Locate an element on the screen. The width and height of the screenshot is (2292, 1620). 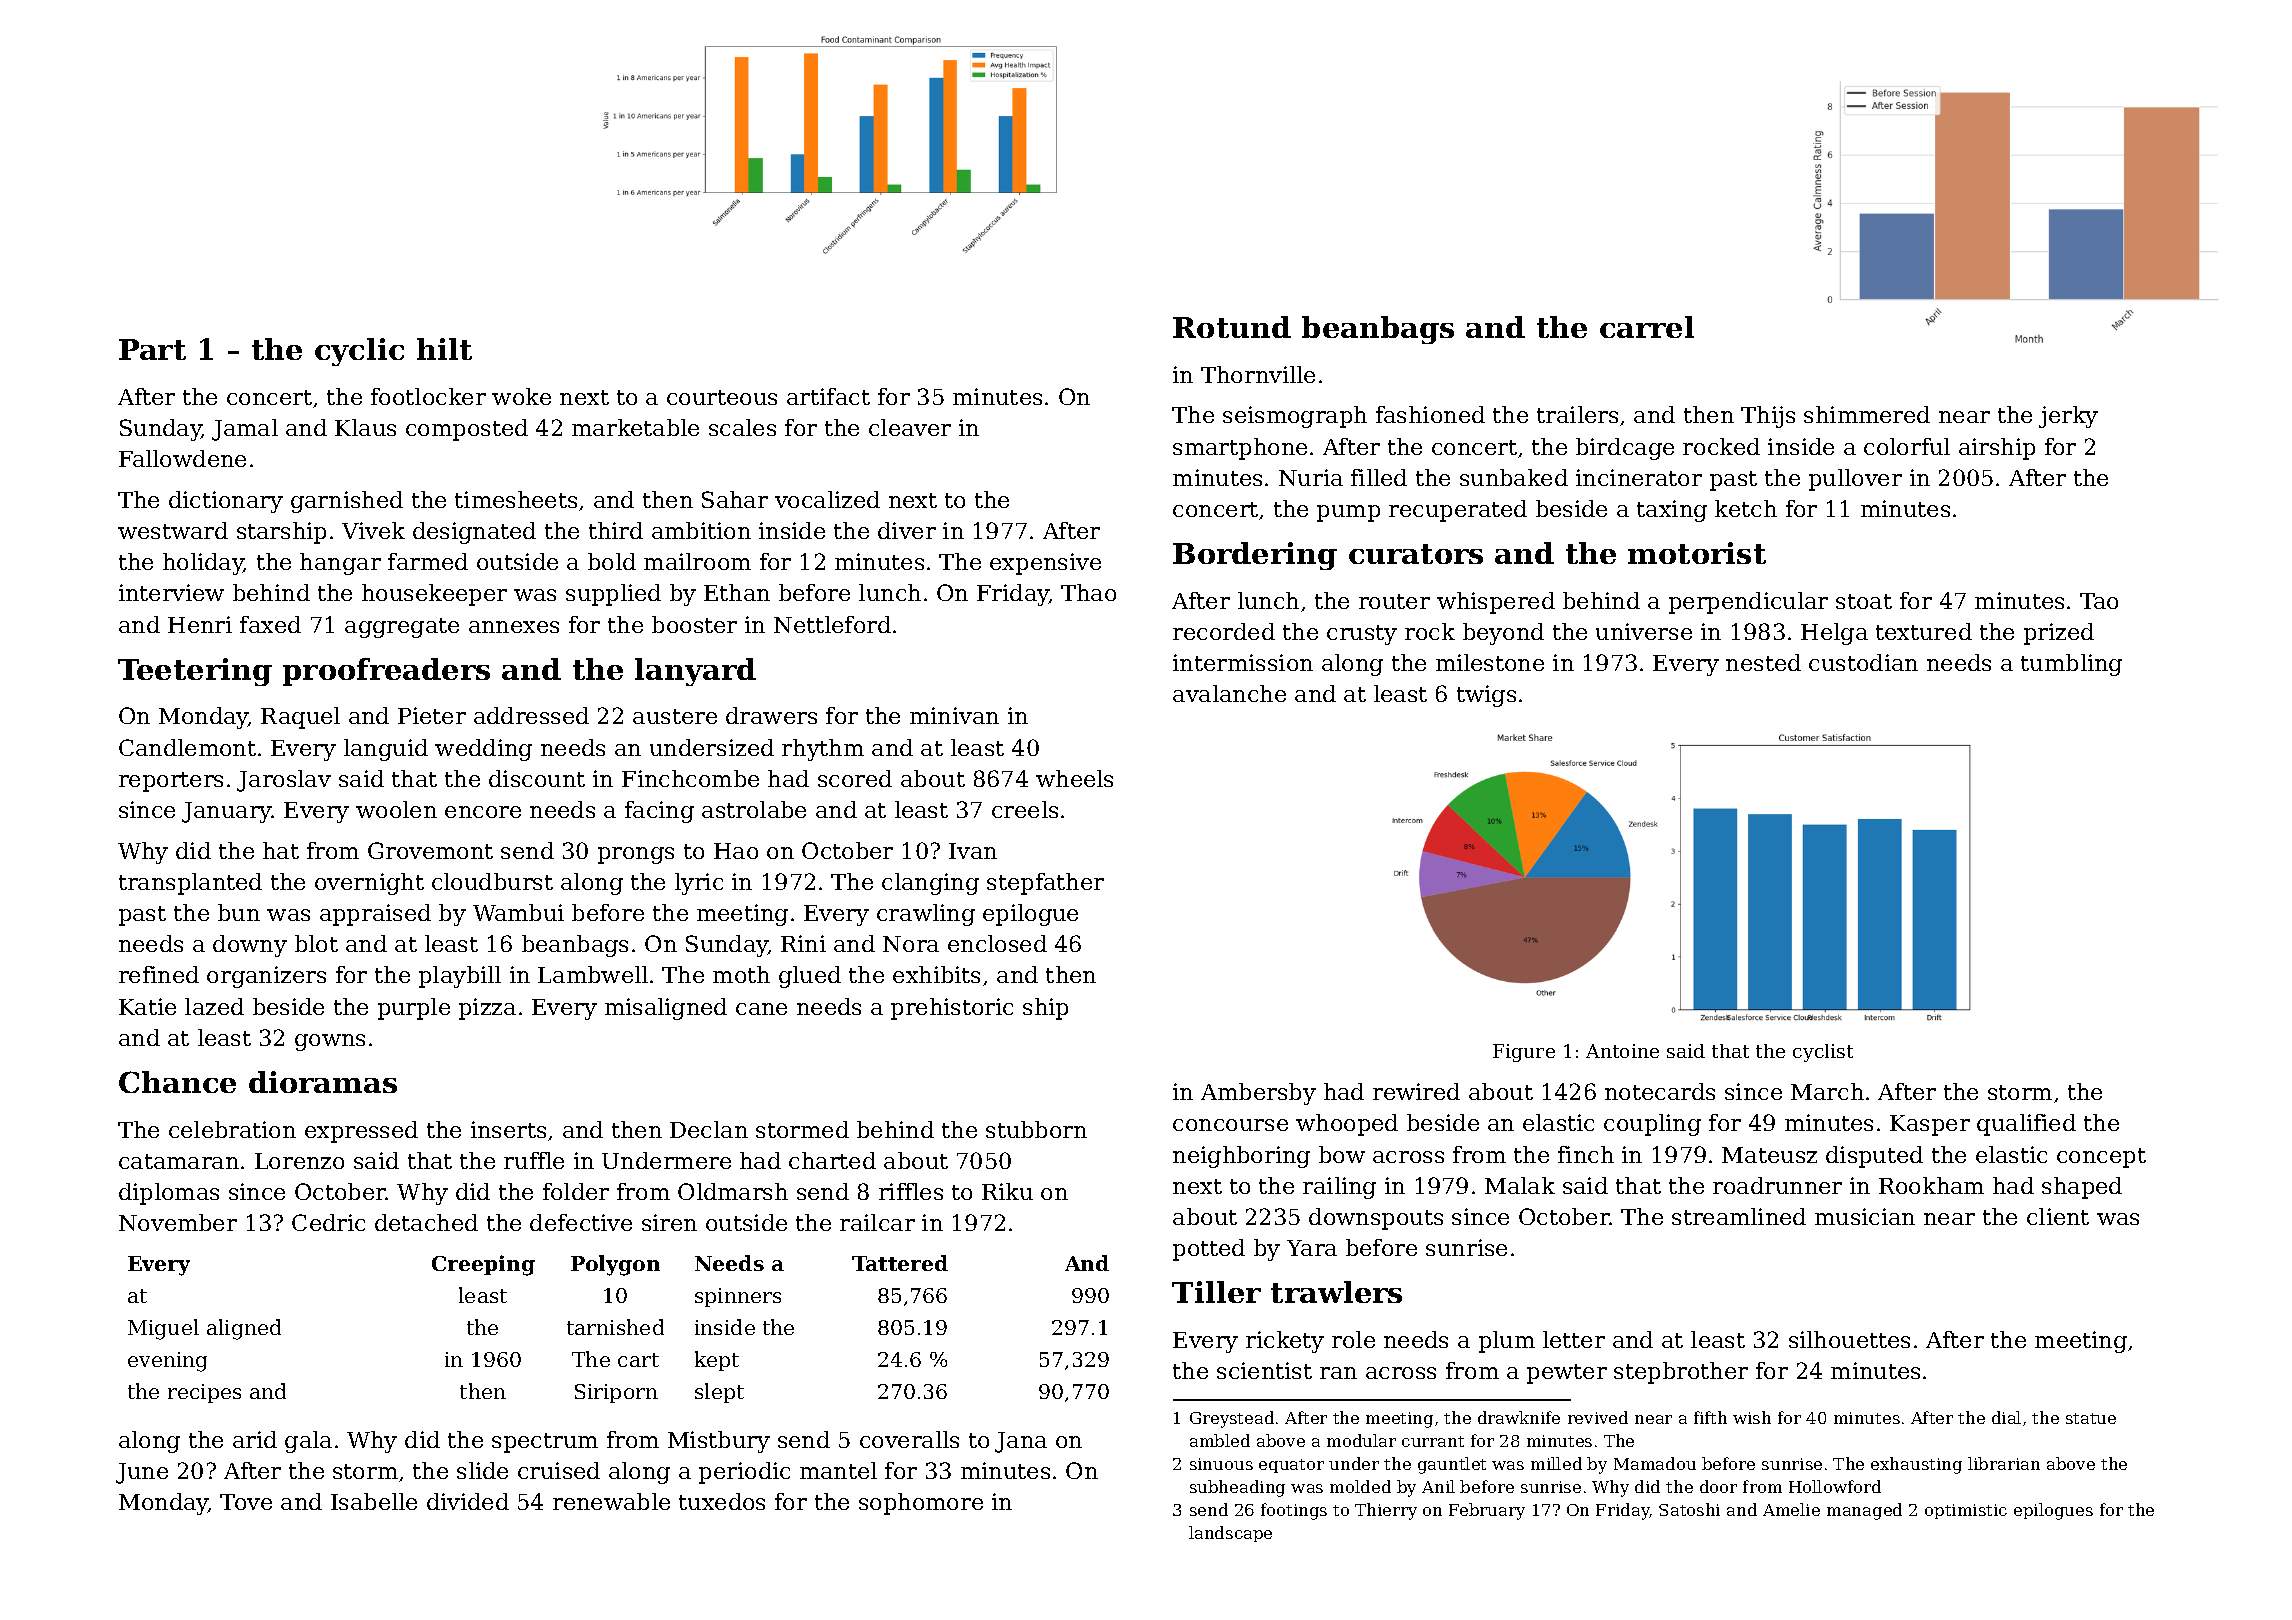
artifact is located at coordinates (828, 396).
